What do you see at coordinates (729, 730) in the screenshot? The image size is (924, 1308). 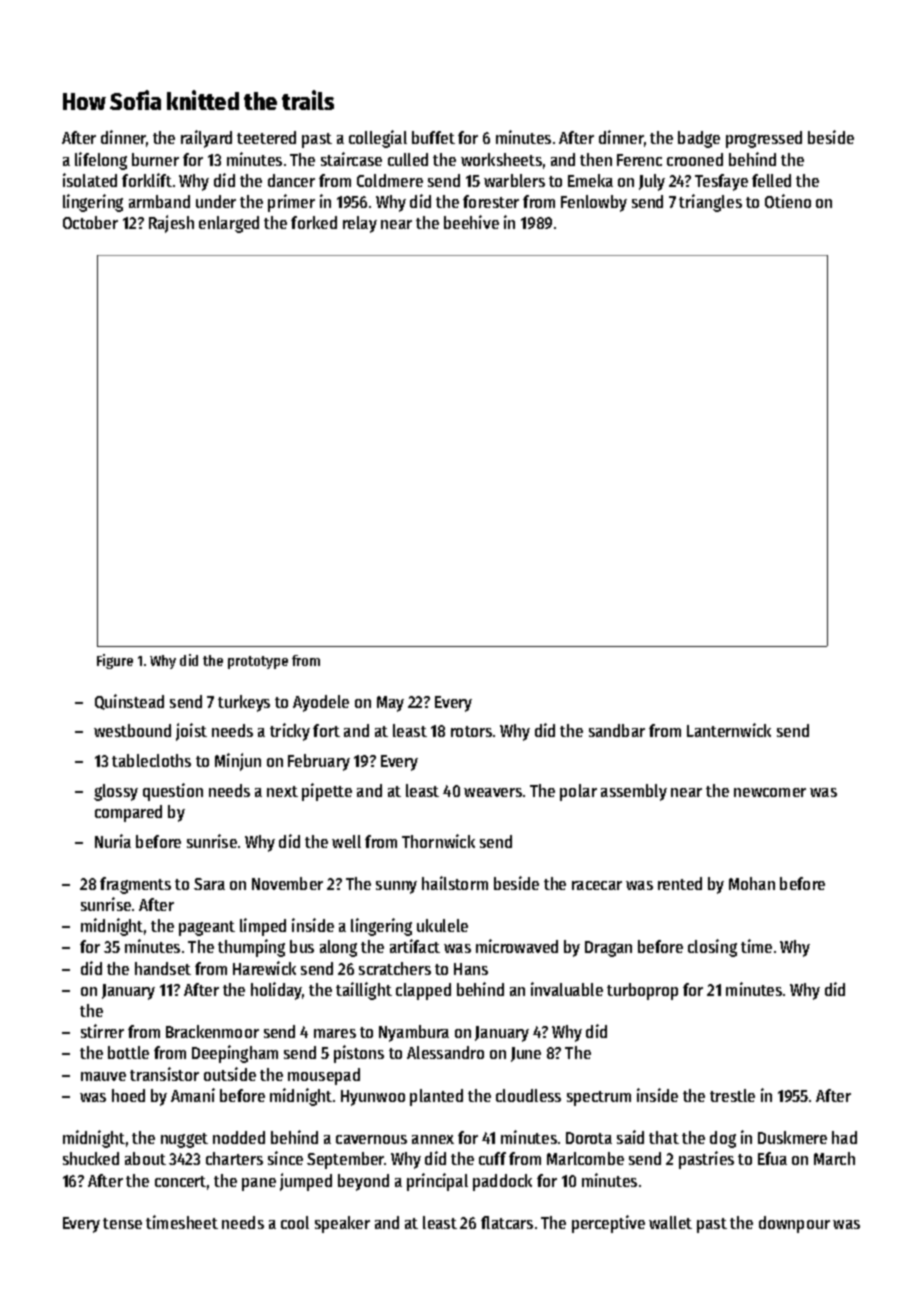 I see `Lanternwick` at bounding box center [729, 730].
